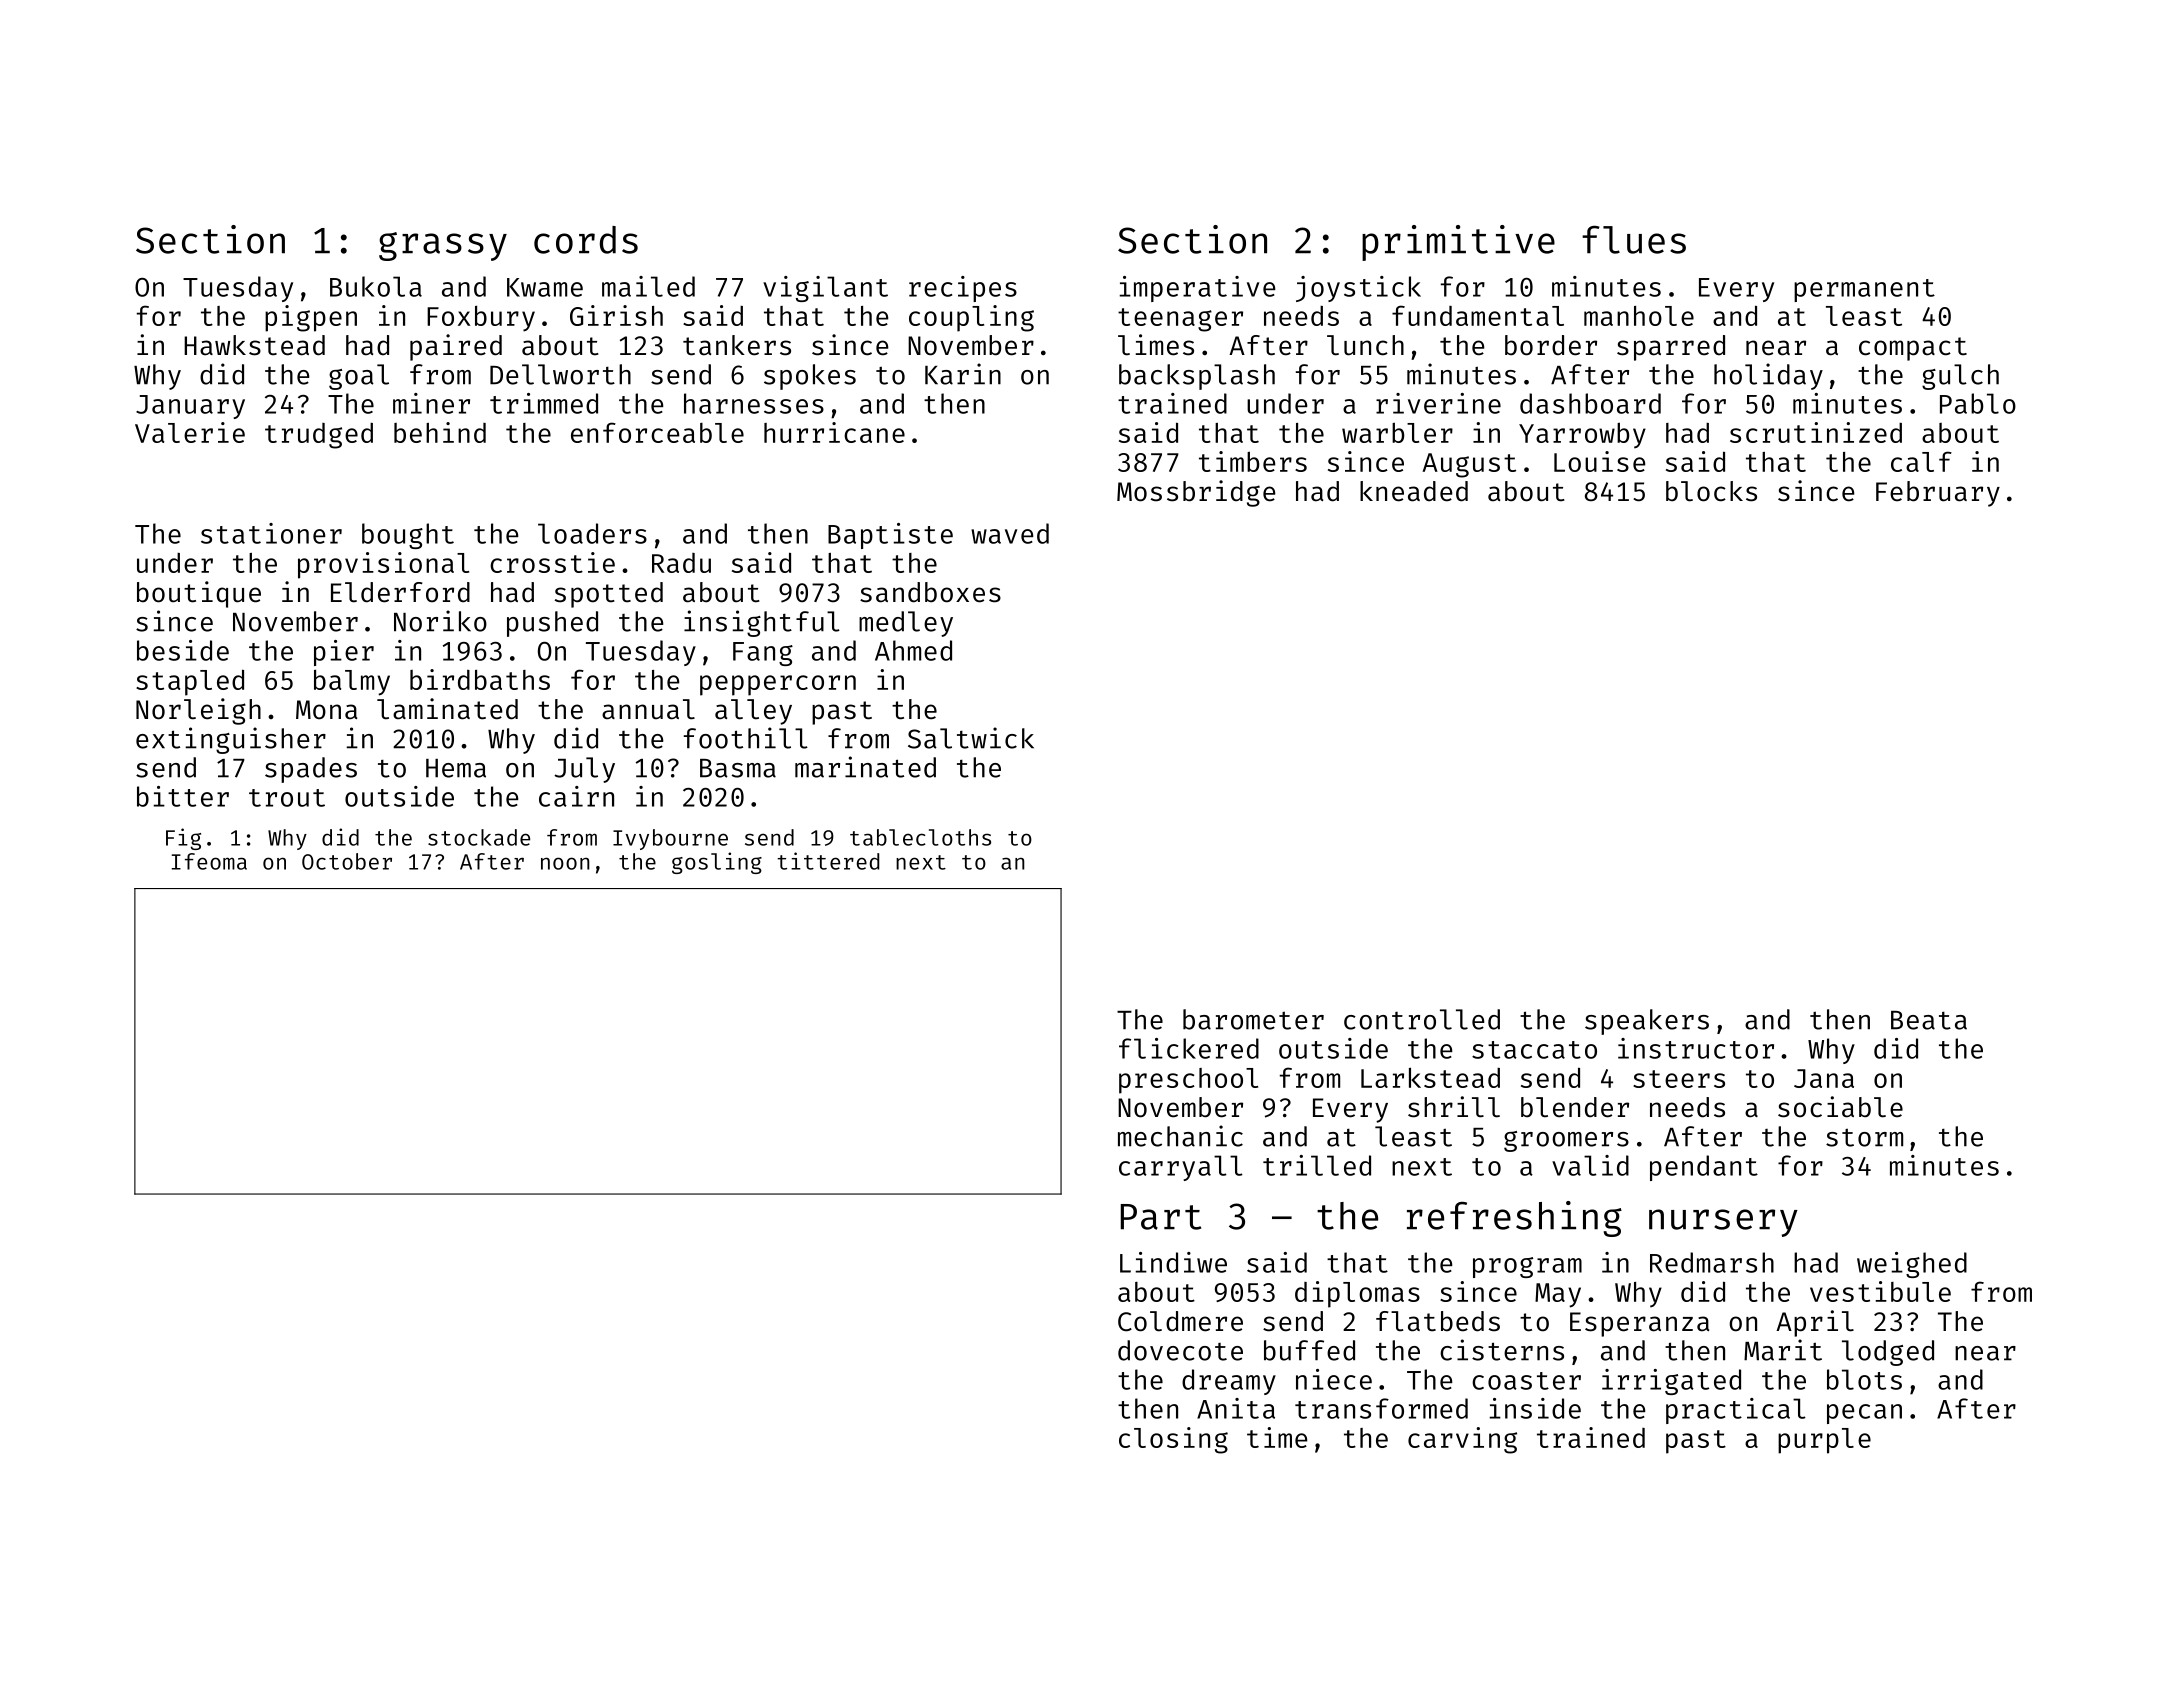 The image size is (2178, 1683). I want to click on grassy, so click(443, 246).
